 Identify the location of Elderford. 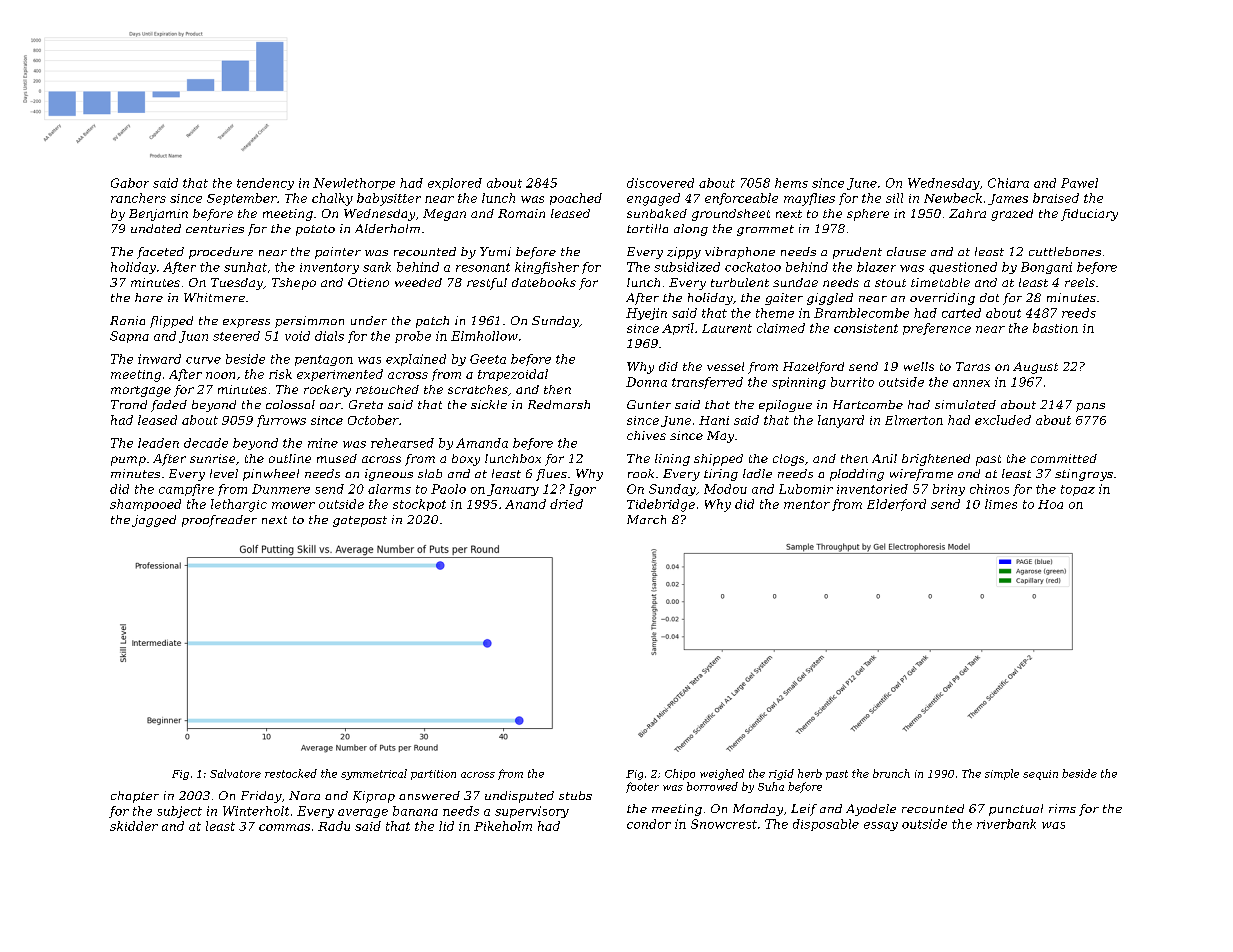
(896, 505).
